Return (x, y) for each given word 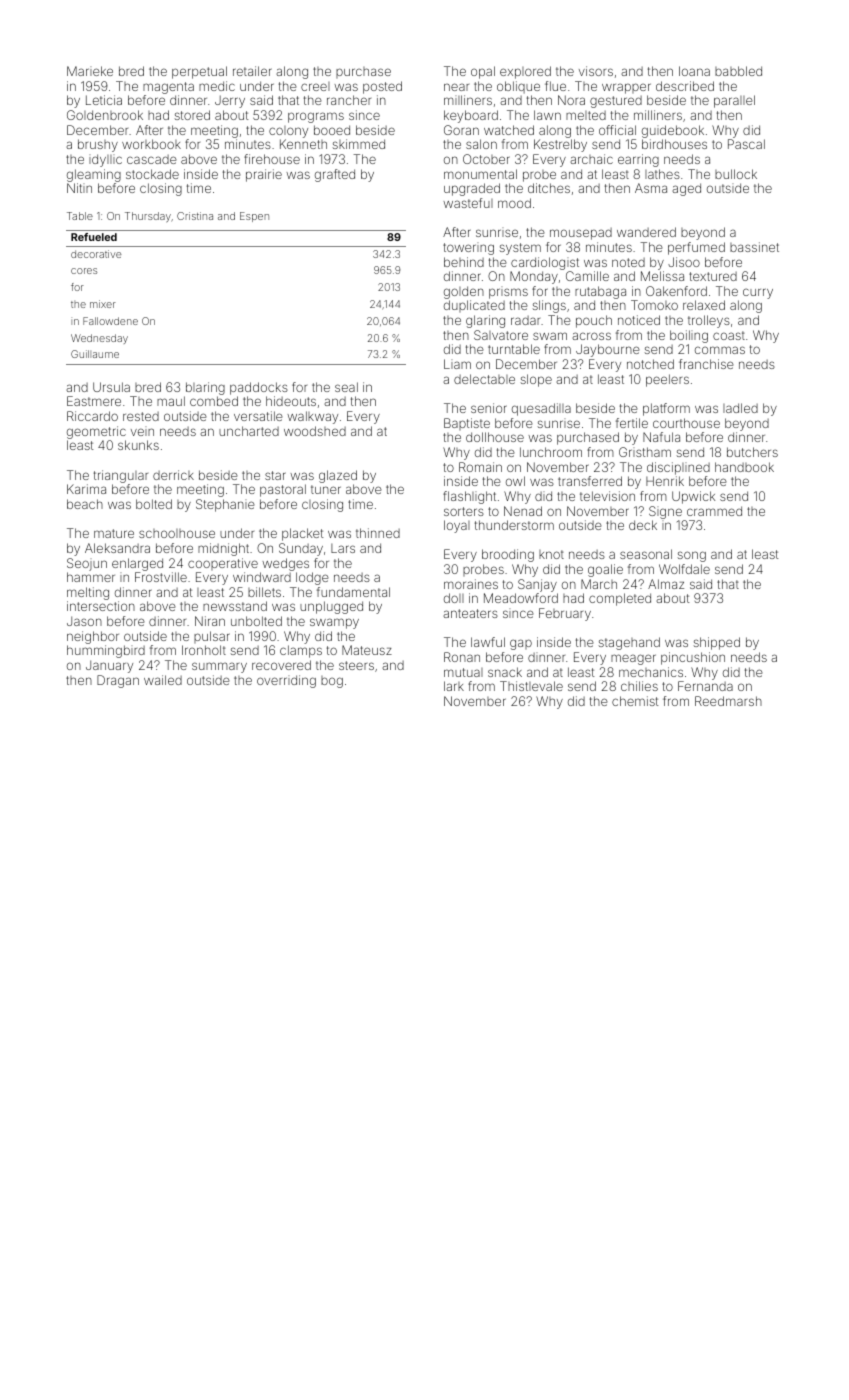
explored (525, 72)
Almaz (666, 584)
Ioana (694, 71)
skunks (138, 445)
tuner (326, 489)
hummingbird (106, 651)
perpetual (199, 72)
